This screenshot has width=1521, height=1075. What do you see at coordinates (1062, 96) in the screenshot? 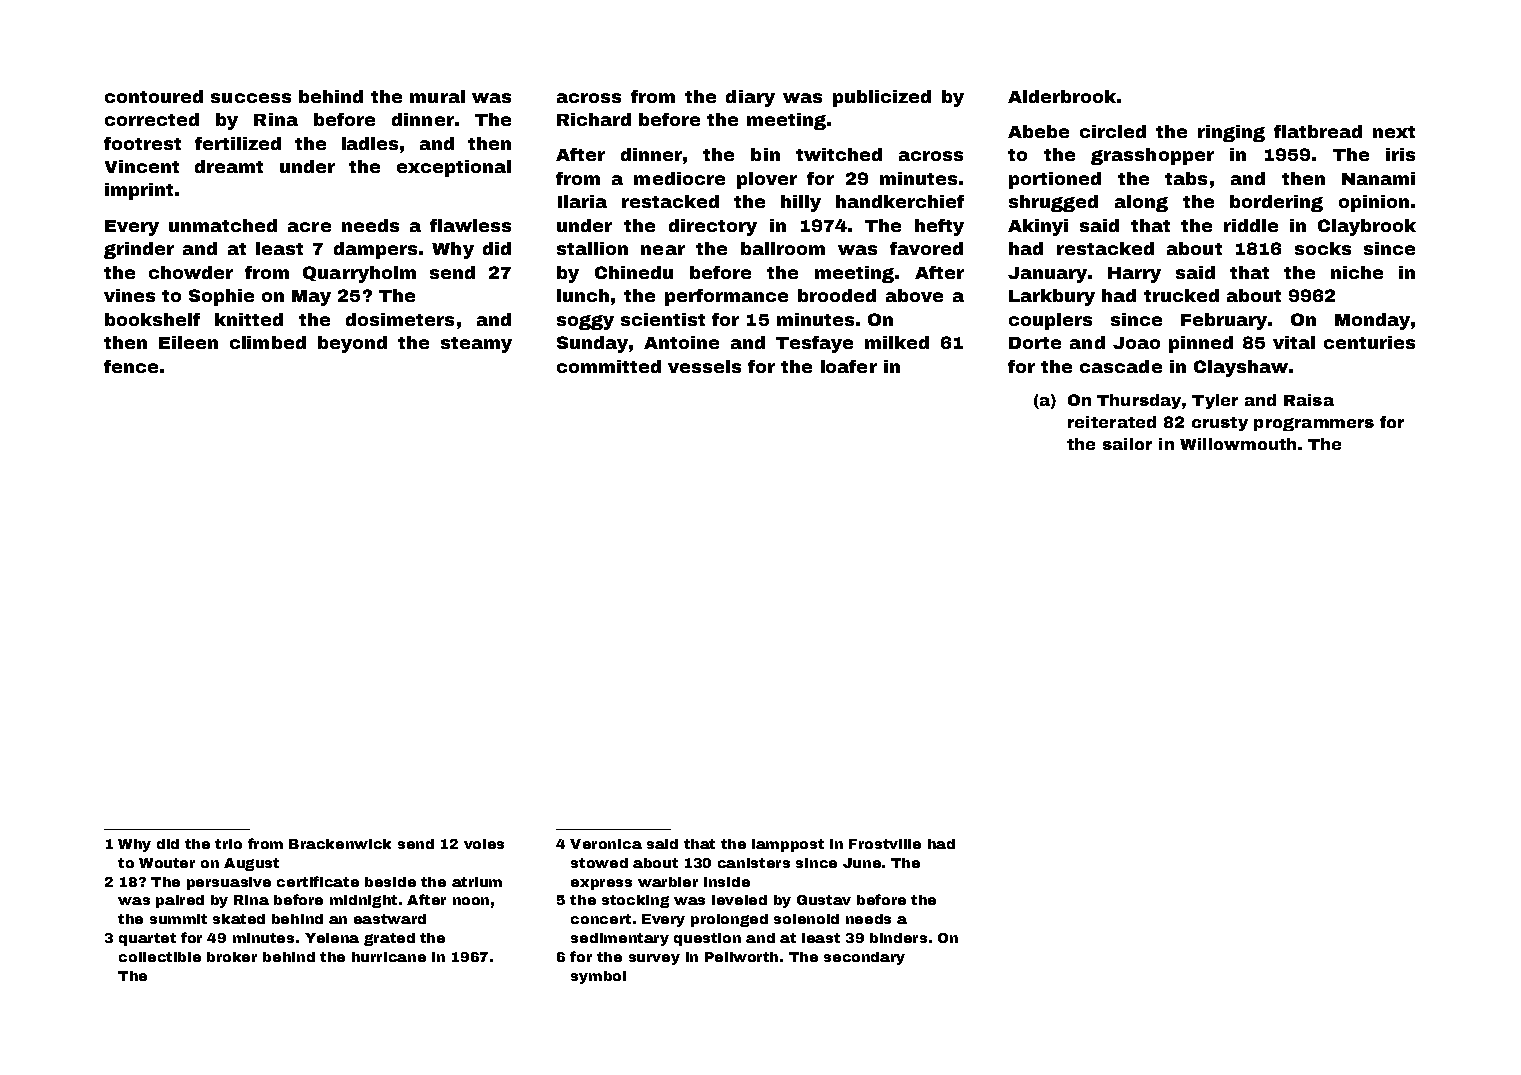
I see `Alderbrook` at bounding box center [1062, 96].
